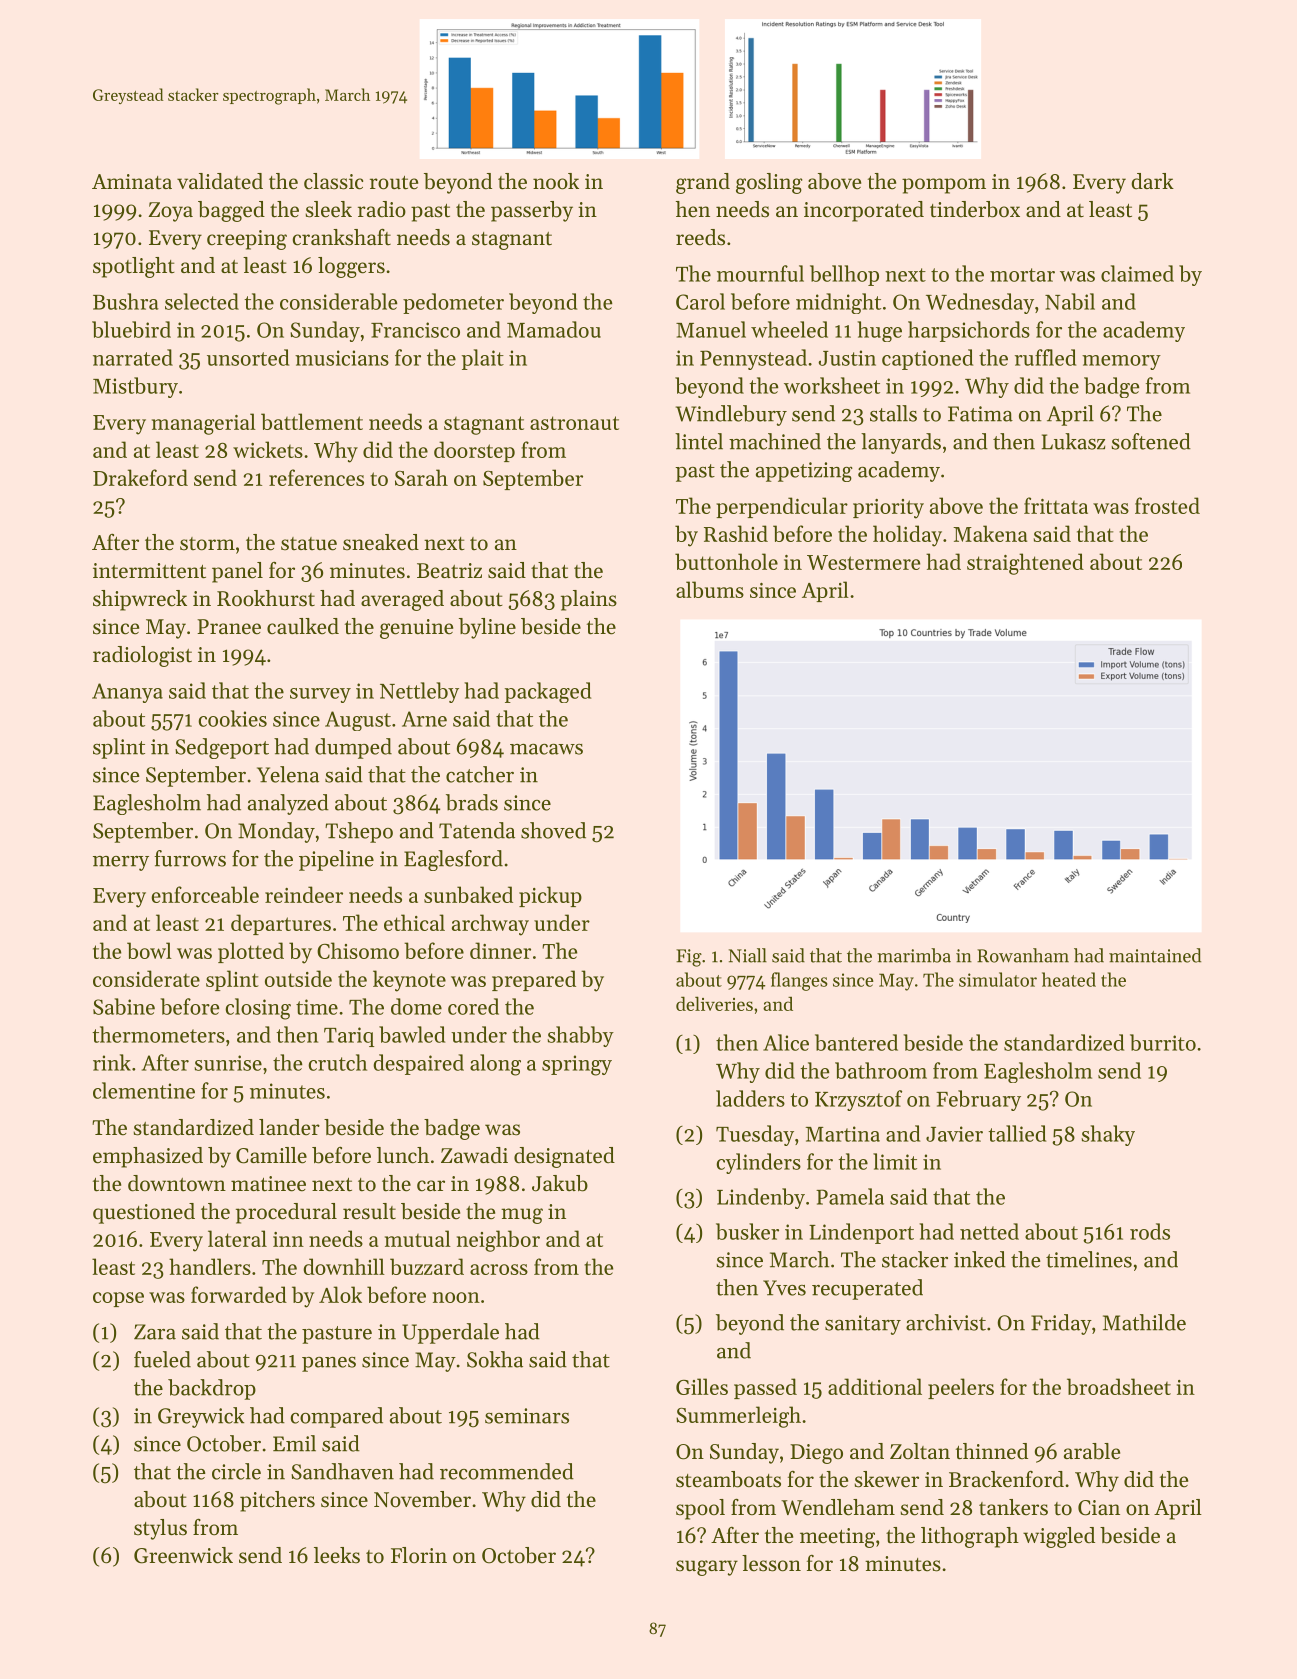 The width and height of the screenshot is (1297, 1679). I want to click on frosted, so click(1167, 505).
